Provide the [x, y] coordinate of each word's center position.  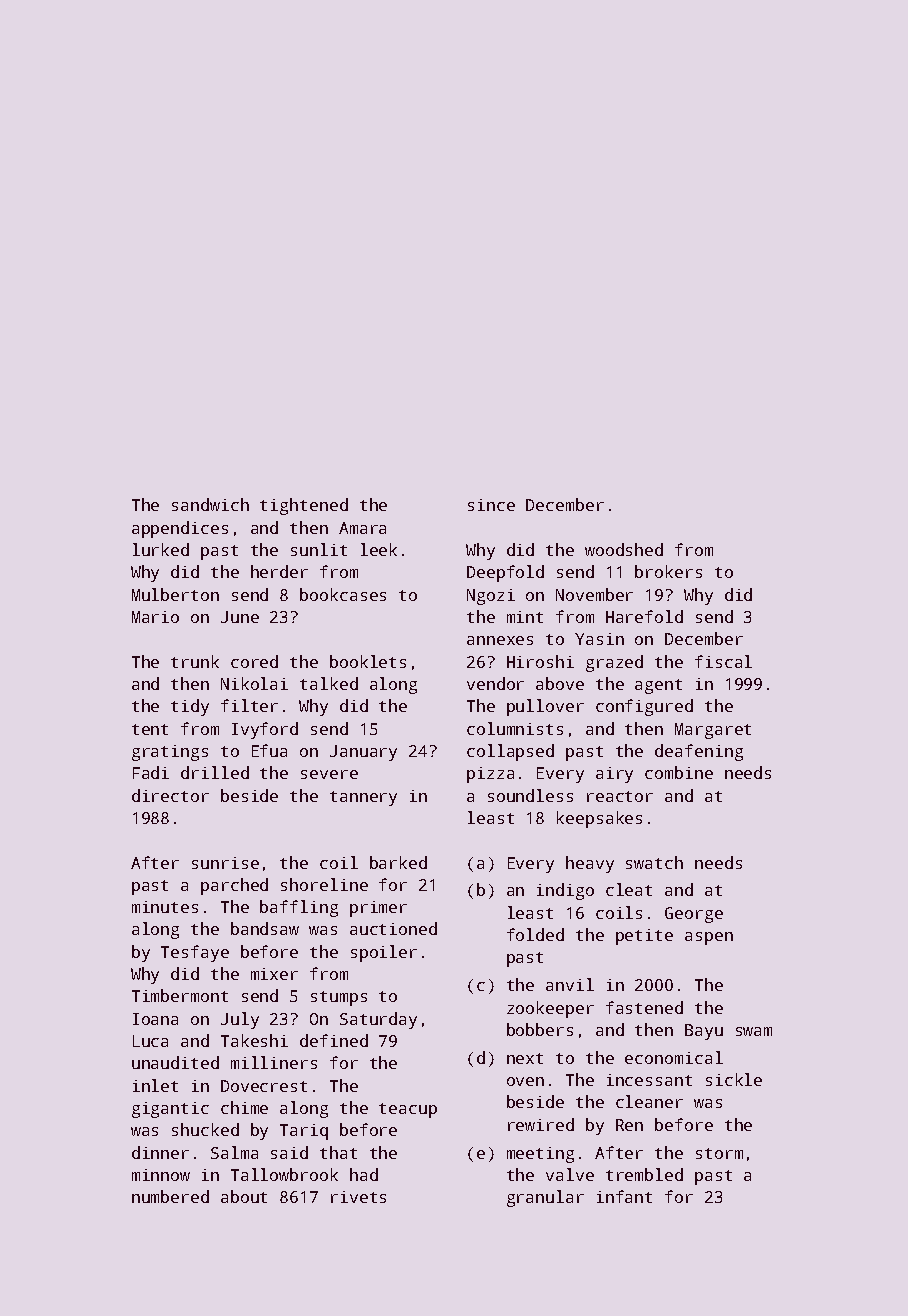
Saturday [378, 1020]
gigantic [170, 1110]
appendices [180, 529]
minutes [165, 907]
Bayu [704, 1032]
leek [379, 549]
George [694, 915]
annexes [500, 640]
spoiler [384, 953]
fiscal [723, 661]
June [240, 617]
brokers [668, 571]
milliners [274, 1062]
